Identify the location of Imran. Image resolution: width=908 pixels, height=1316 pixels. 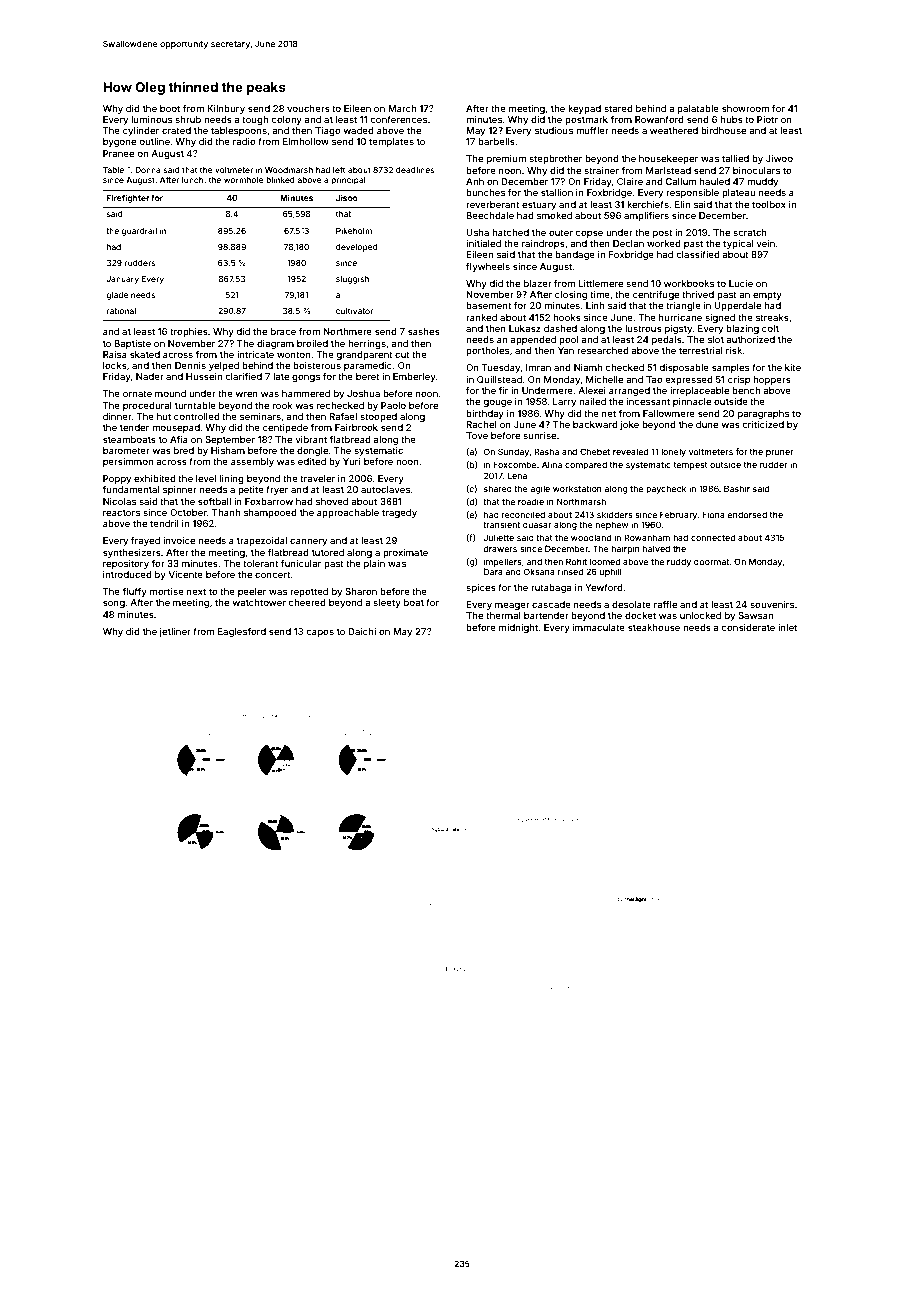
(538, 367).
